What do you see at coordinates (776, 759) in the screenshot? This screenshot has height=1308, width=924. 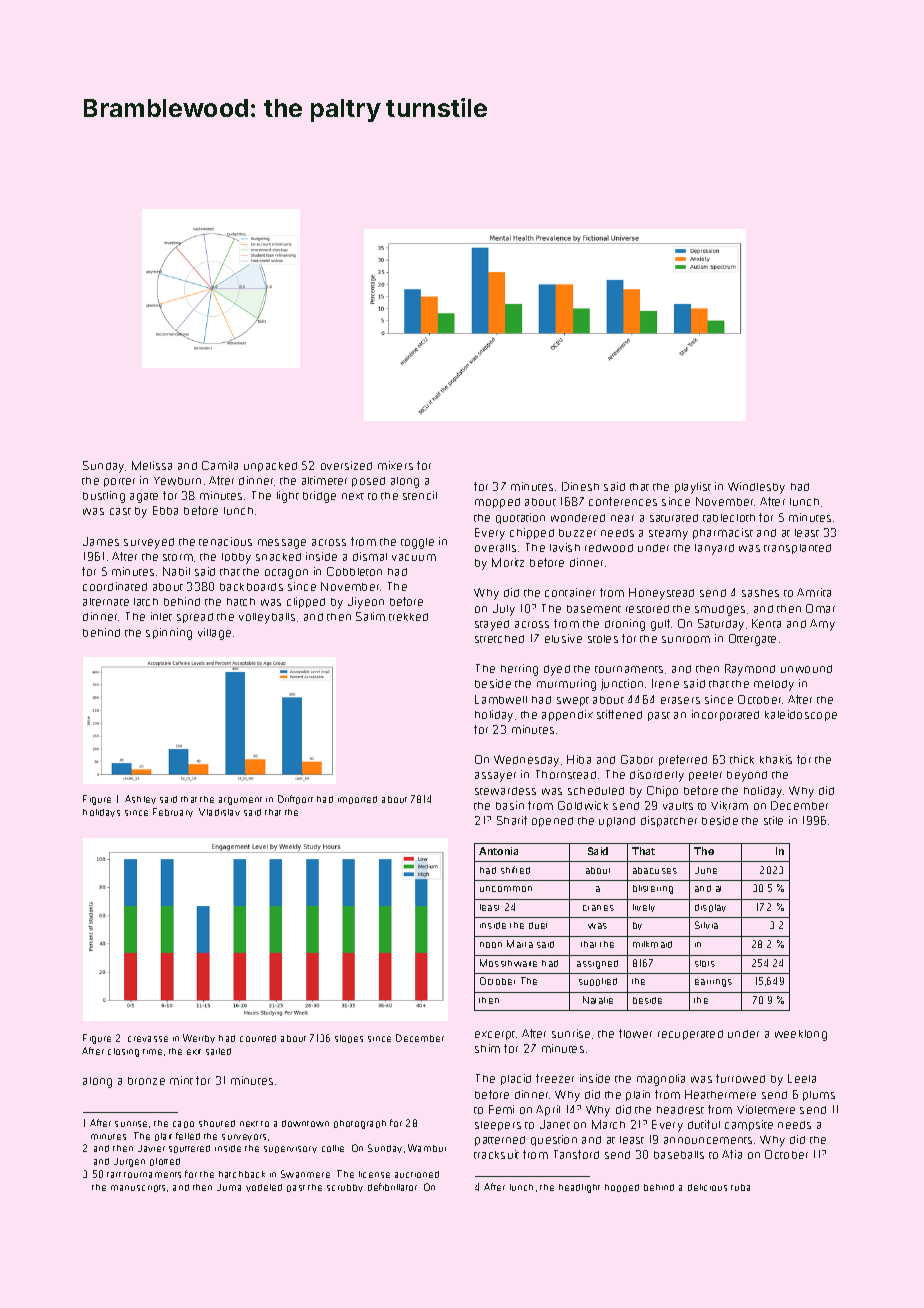 I see `khakis` at bounding box center [776, 759].
